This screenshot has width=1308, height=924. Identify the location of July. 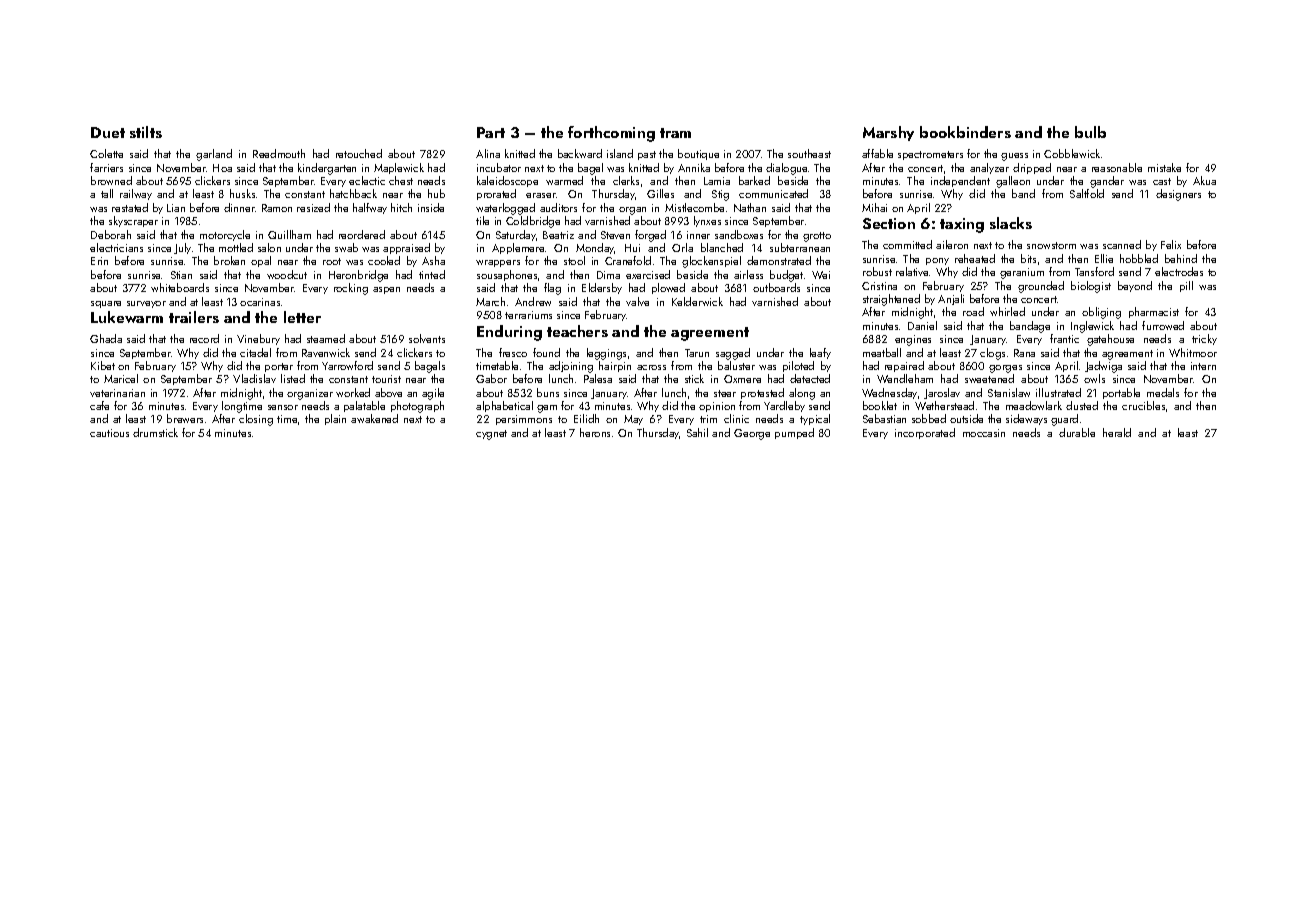
(182, 248).
